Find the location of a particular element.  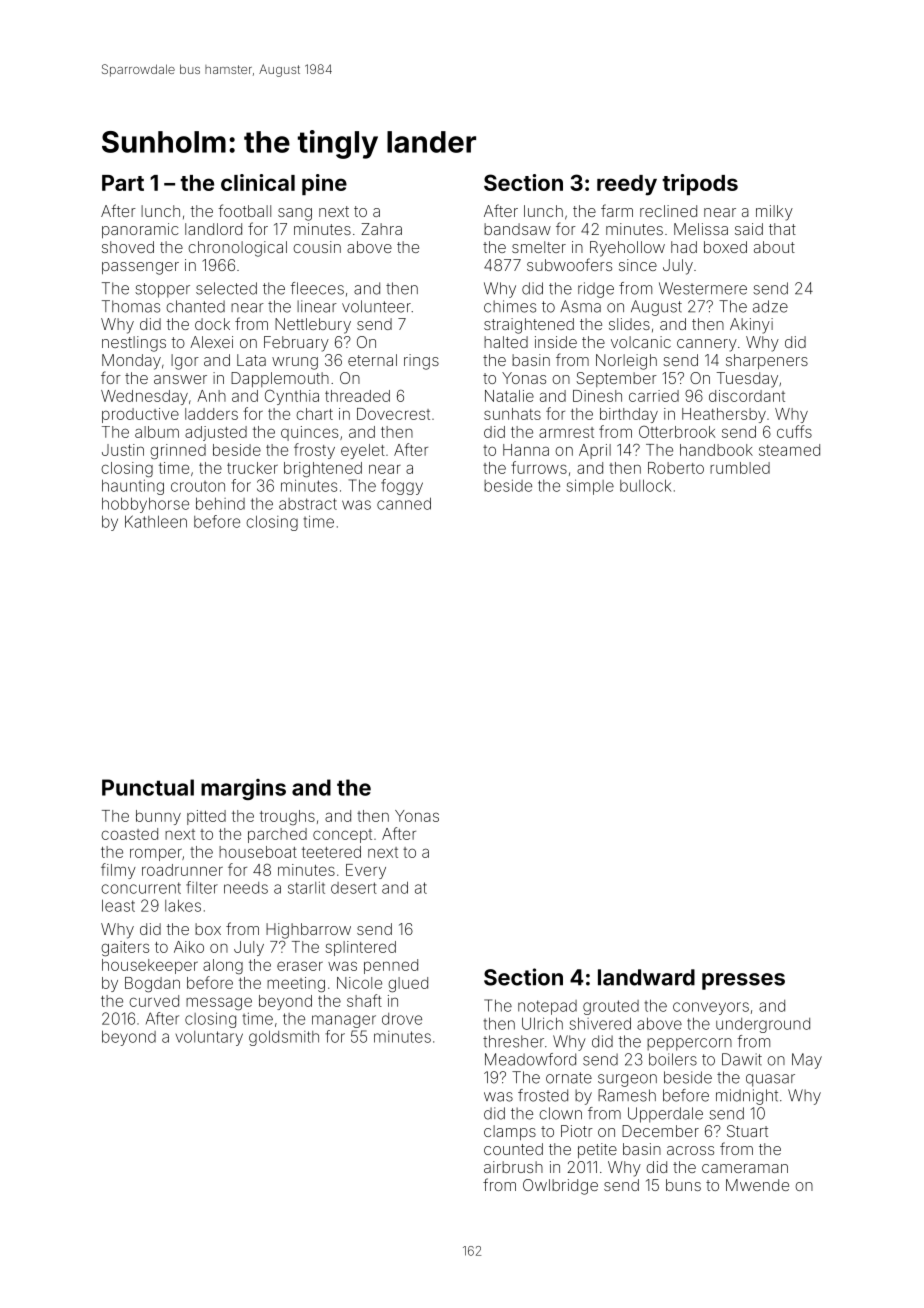

reclined is located at coordinates (668, 211).
